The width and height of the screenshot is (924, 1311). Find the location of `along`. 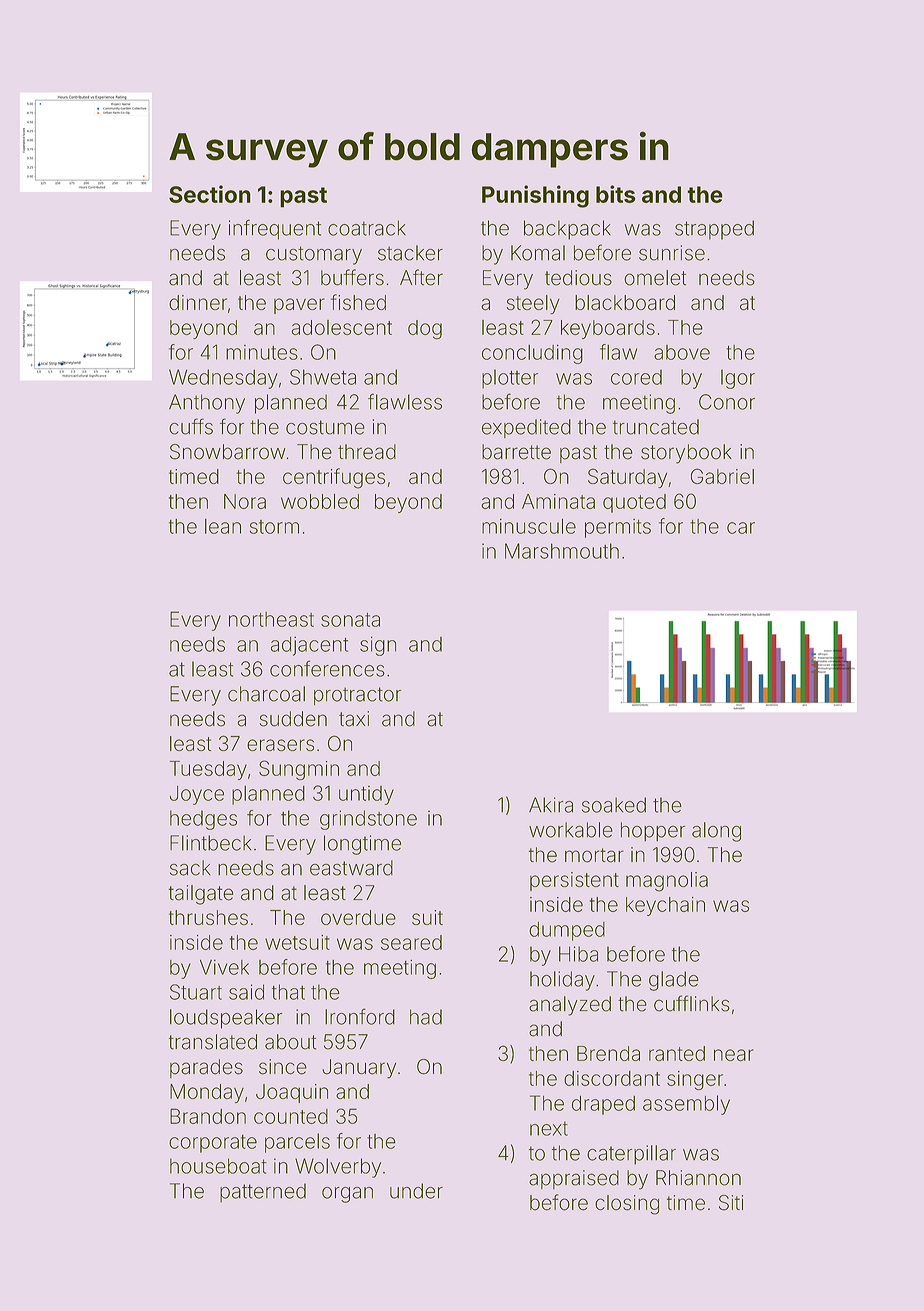

along is located at coordinates (716, 832).
